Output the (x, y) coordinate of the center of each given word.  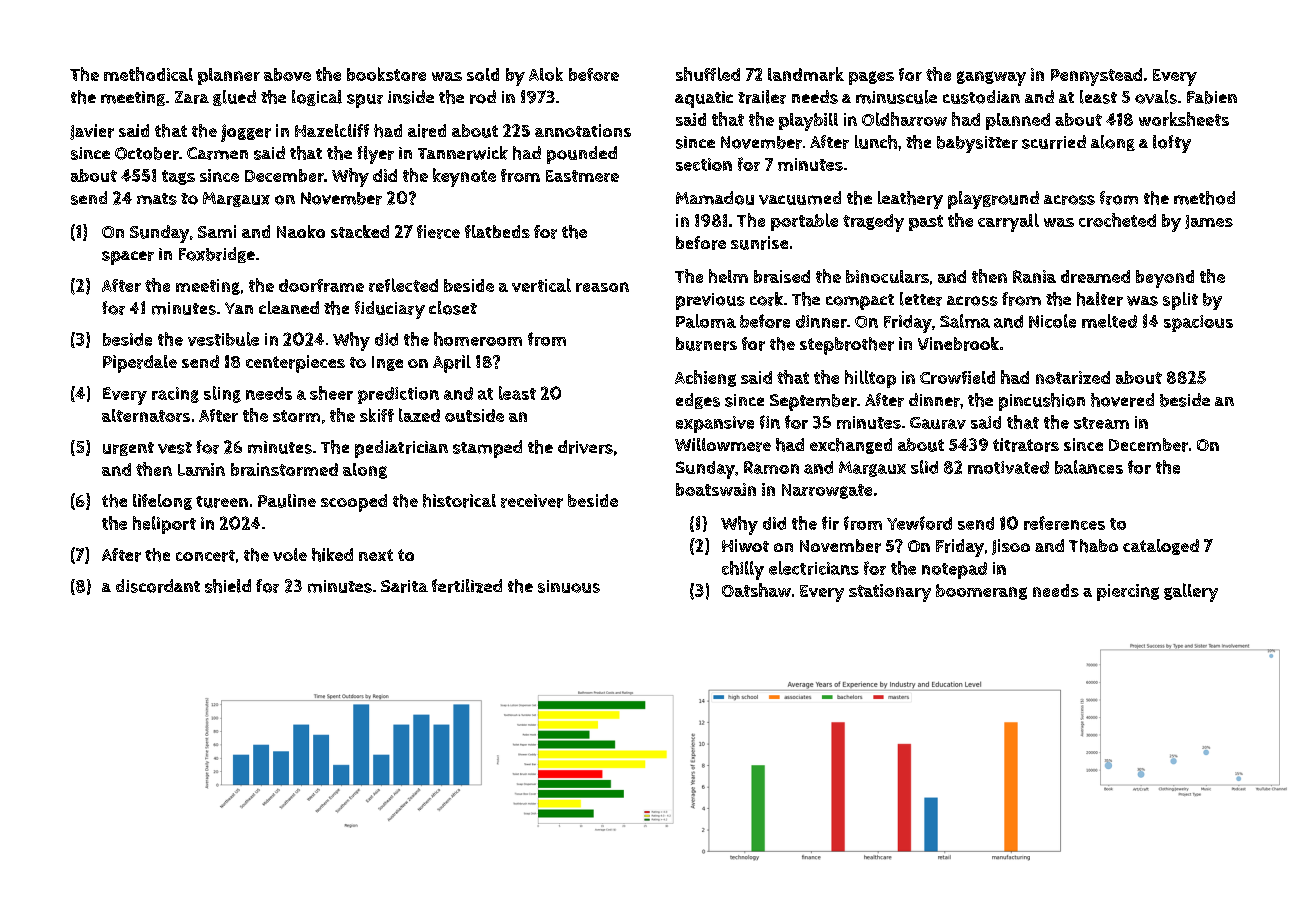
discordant (158, 586)
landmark (806, 74)
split (1180, 301)
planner (229, 76)
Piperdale (140, 364)
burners (706, 344)
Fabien (1212, 97)
